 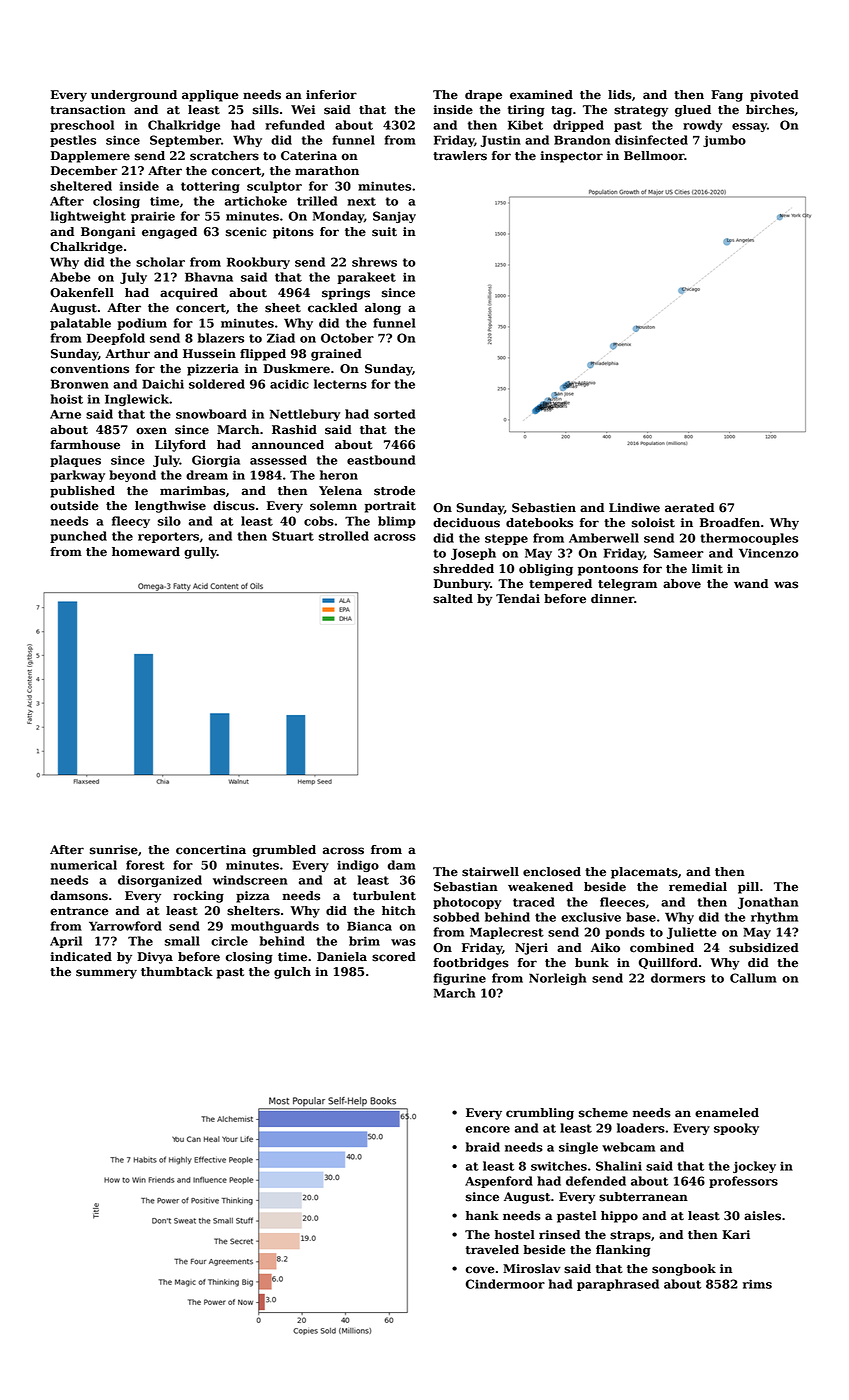 I want to click on gully, so click(x=200, y=553).
